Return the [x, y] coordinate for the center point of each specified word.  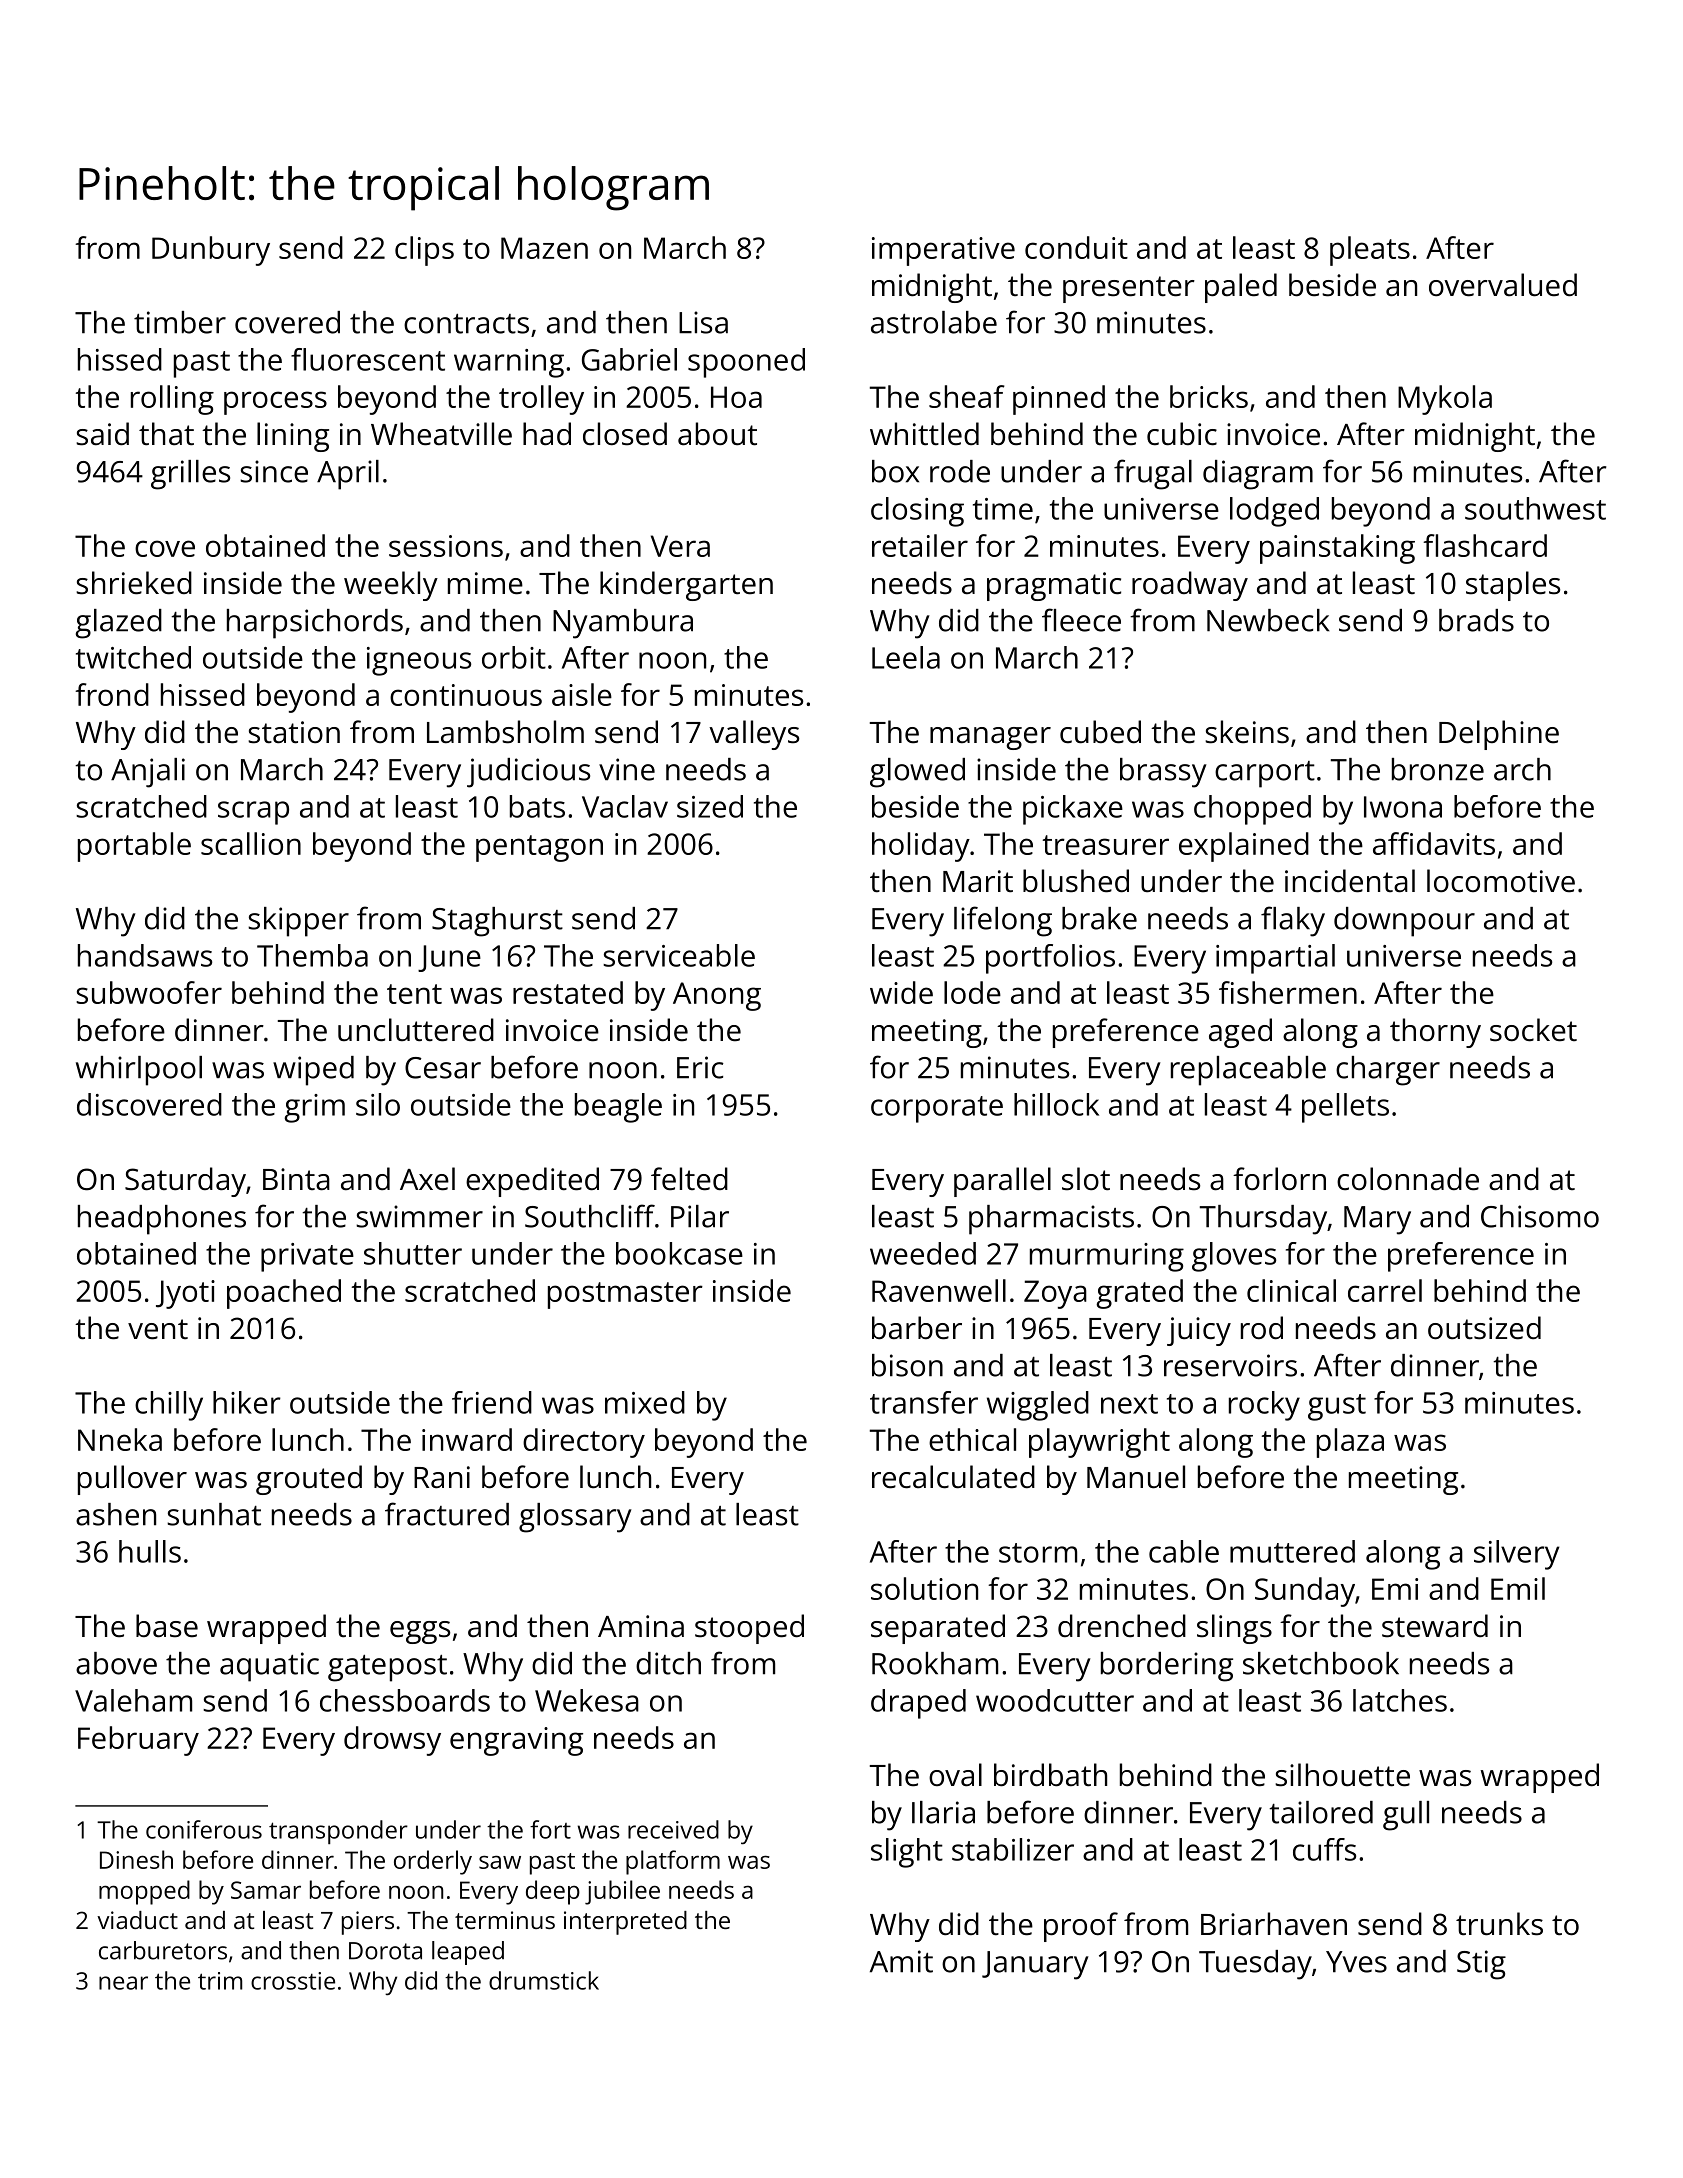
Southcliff [590, 1216]
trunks [1499, 1924]
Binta [296, 1179]
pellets [1345, 1108]
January [1035, 1965]
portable [134, 847]
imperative [943, 251]
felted [689, 1179]
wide [901, 992]
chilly [169, 1406]
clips [424, 251]
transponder [338, 1832]
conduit [1076, 247]
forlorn [1279, 1179]
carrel [1385, 1290]
